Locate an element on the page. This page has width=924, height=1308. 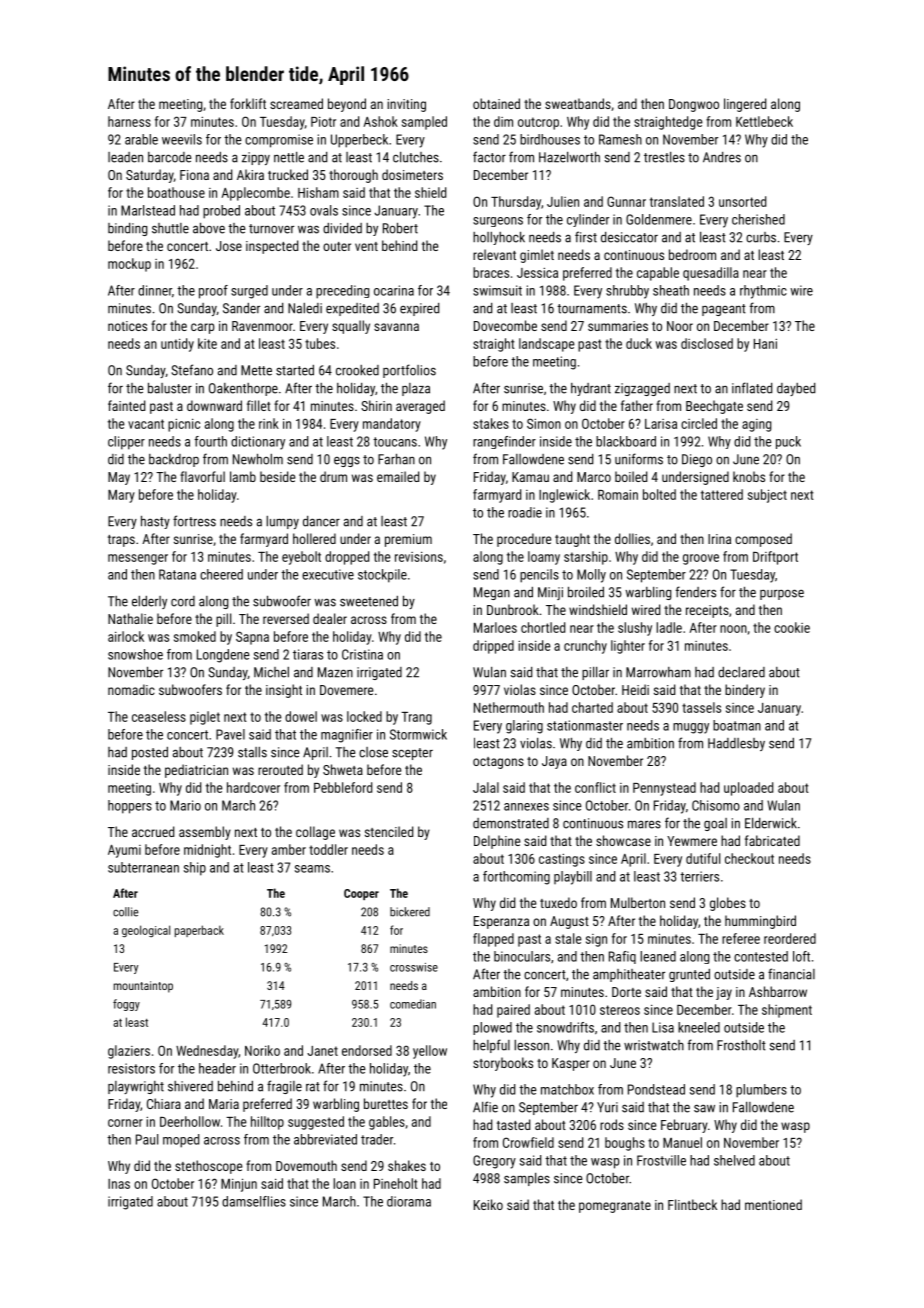
May is located at coordinates (119, 478).
